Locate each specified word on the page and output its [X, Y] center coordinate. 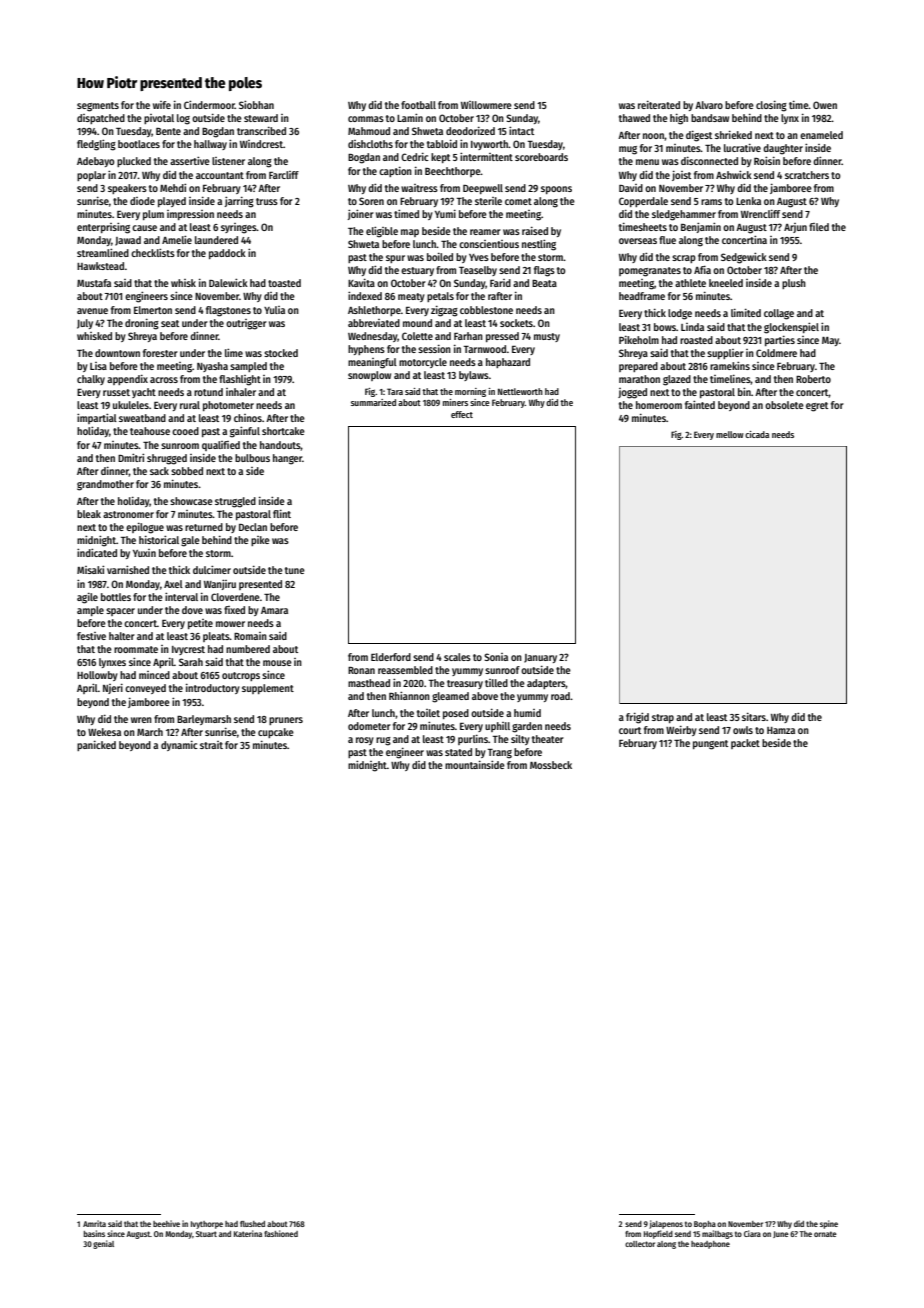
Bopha [705, 1225]
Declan [253, 527]
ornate [825, 1234]
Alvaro [709, 105]
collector [640, 1244]
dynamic [179, 745]
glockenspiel [791, 328]
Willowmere [486, 105]
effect [462, 414]
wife [162, 105]
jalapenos [666, 1224]
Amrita [94, 1223]
